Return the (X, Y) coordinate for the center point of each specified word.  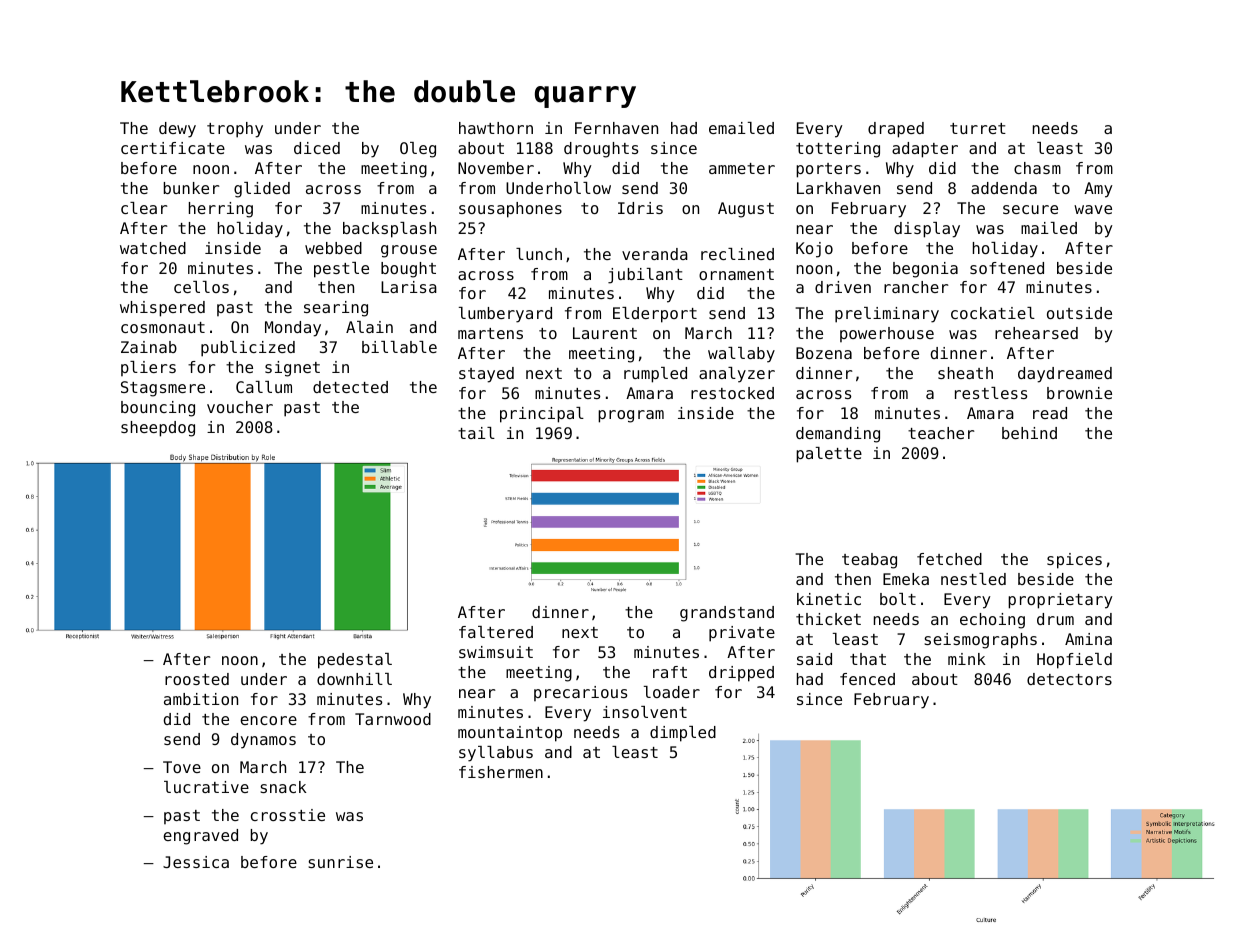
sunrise (341, 862)
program (631, 416)
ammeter (742, 168)
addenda (1004, 188)
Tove (182, 767)
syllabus (496, 754)
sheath (965, 373)
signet (292, 369)
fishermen (501, 772)
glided (262, 190)
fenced (867, 679)
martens (490, 333)
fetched (949, 559)
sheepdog (158, 429)
